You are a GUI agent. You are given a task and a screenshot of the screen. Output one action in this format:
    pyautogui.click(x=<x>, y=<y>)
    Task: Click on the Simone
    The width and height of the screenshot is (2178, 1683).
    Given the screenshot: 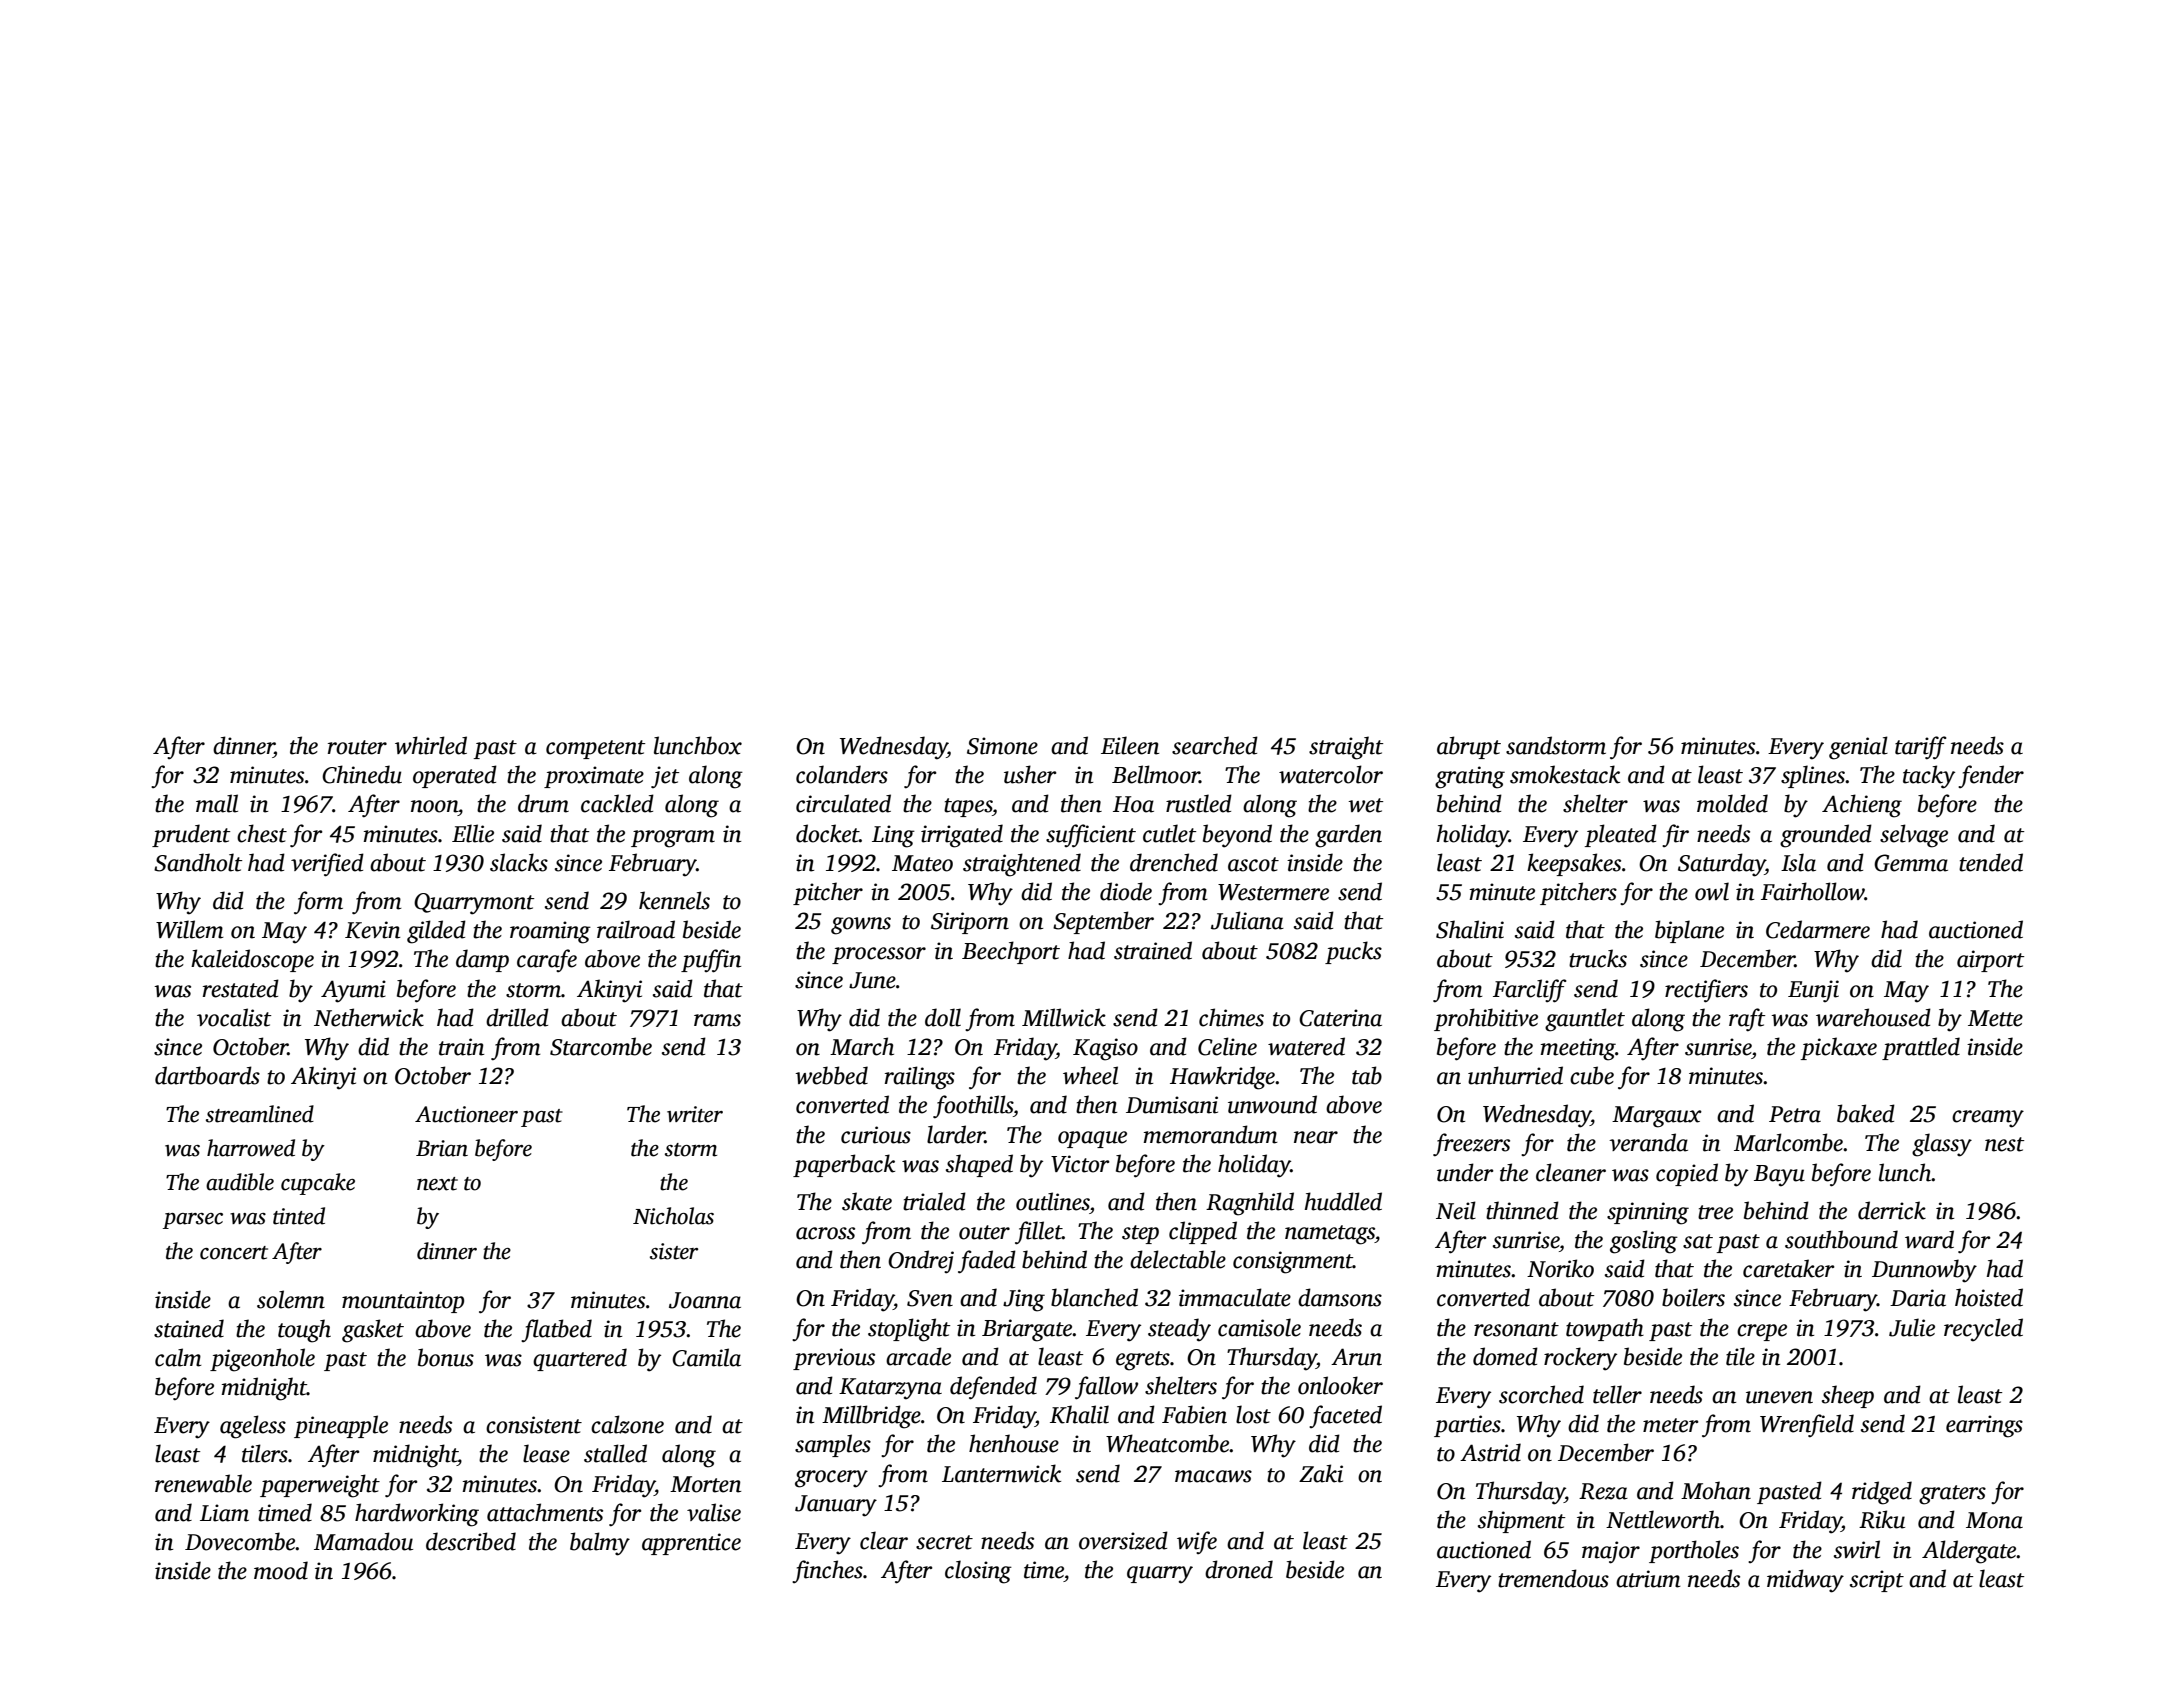 What is the action you would take?
    pyautogui.click(x=1002, y=746)
